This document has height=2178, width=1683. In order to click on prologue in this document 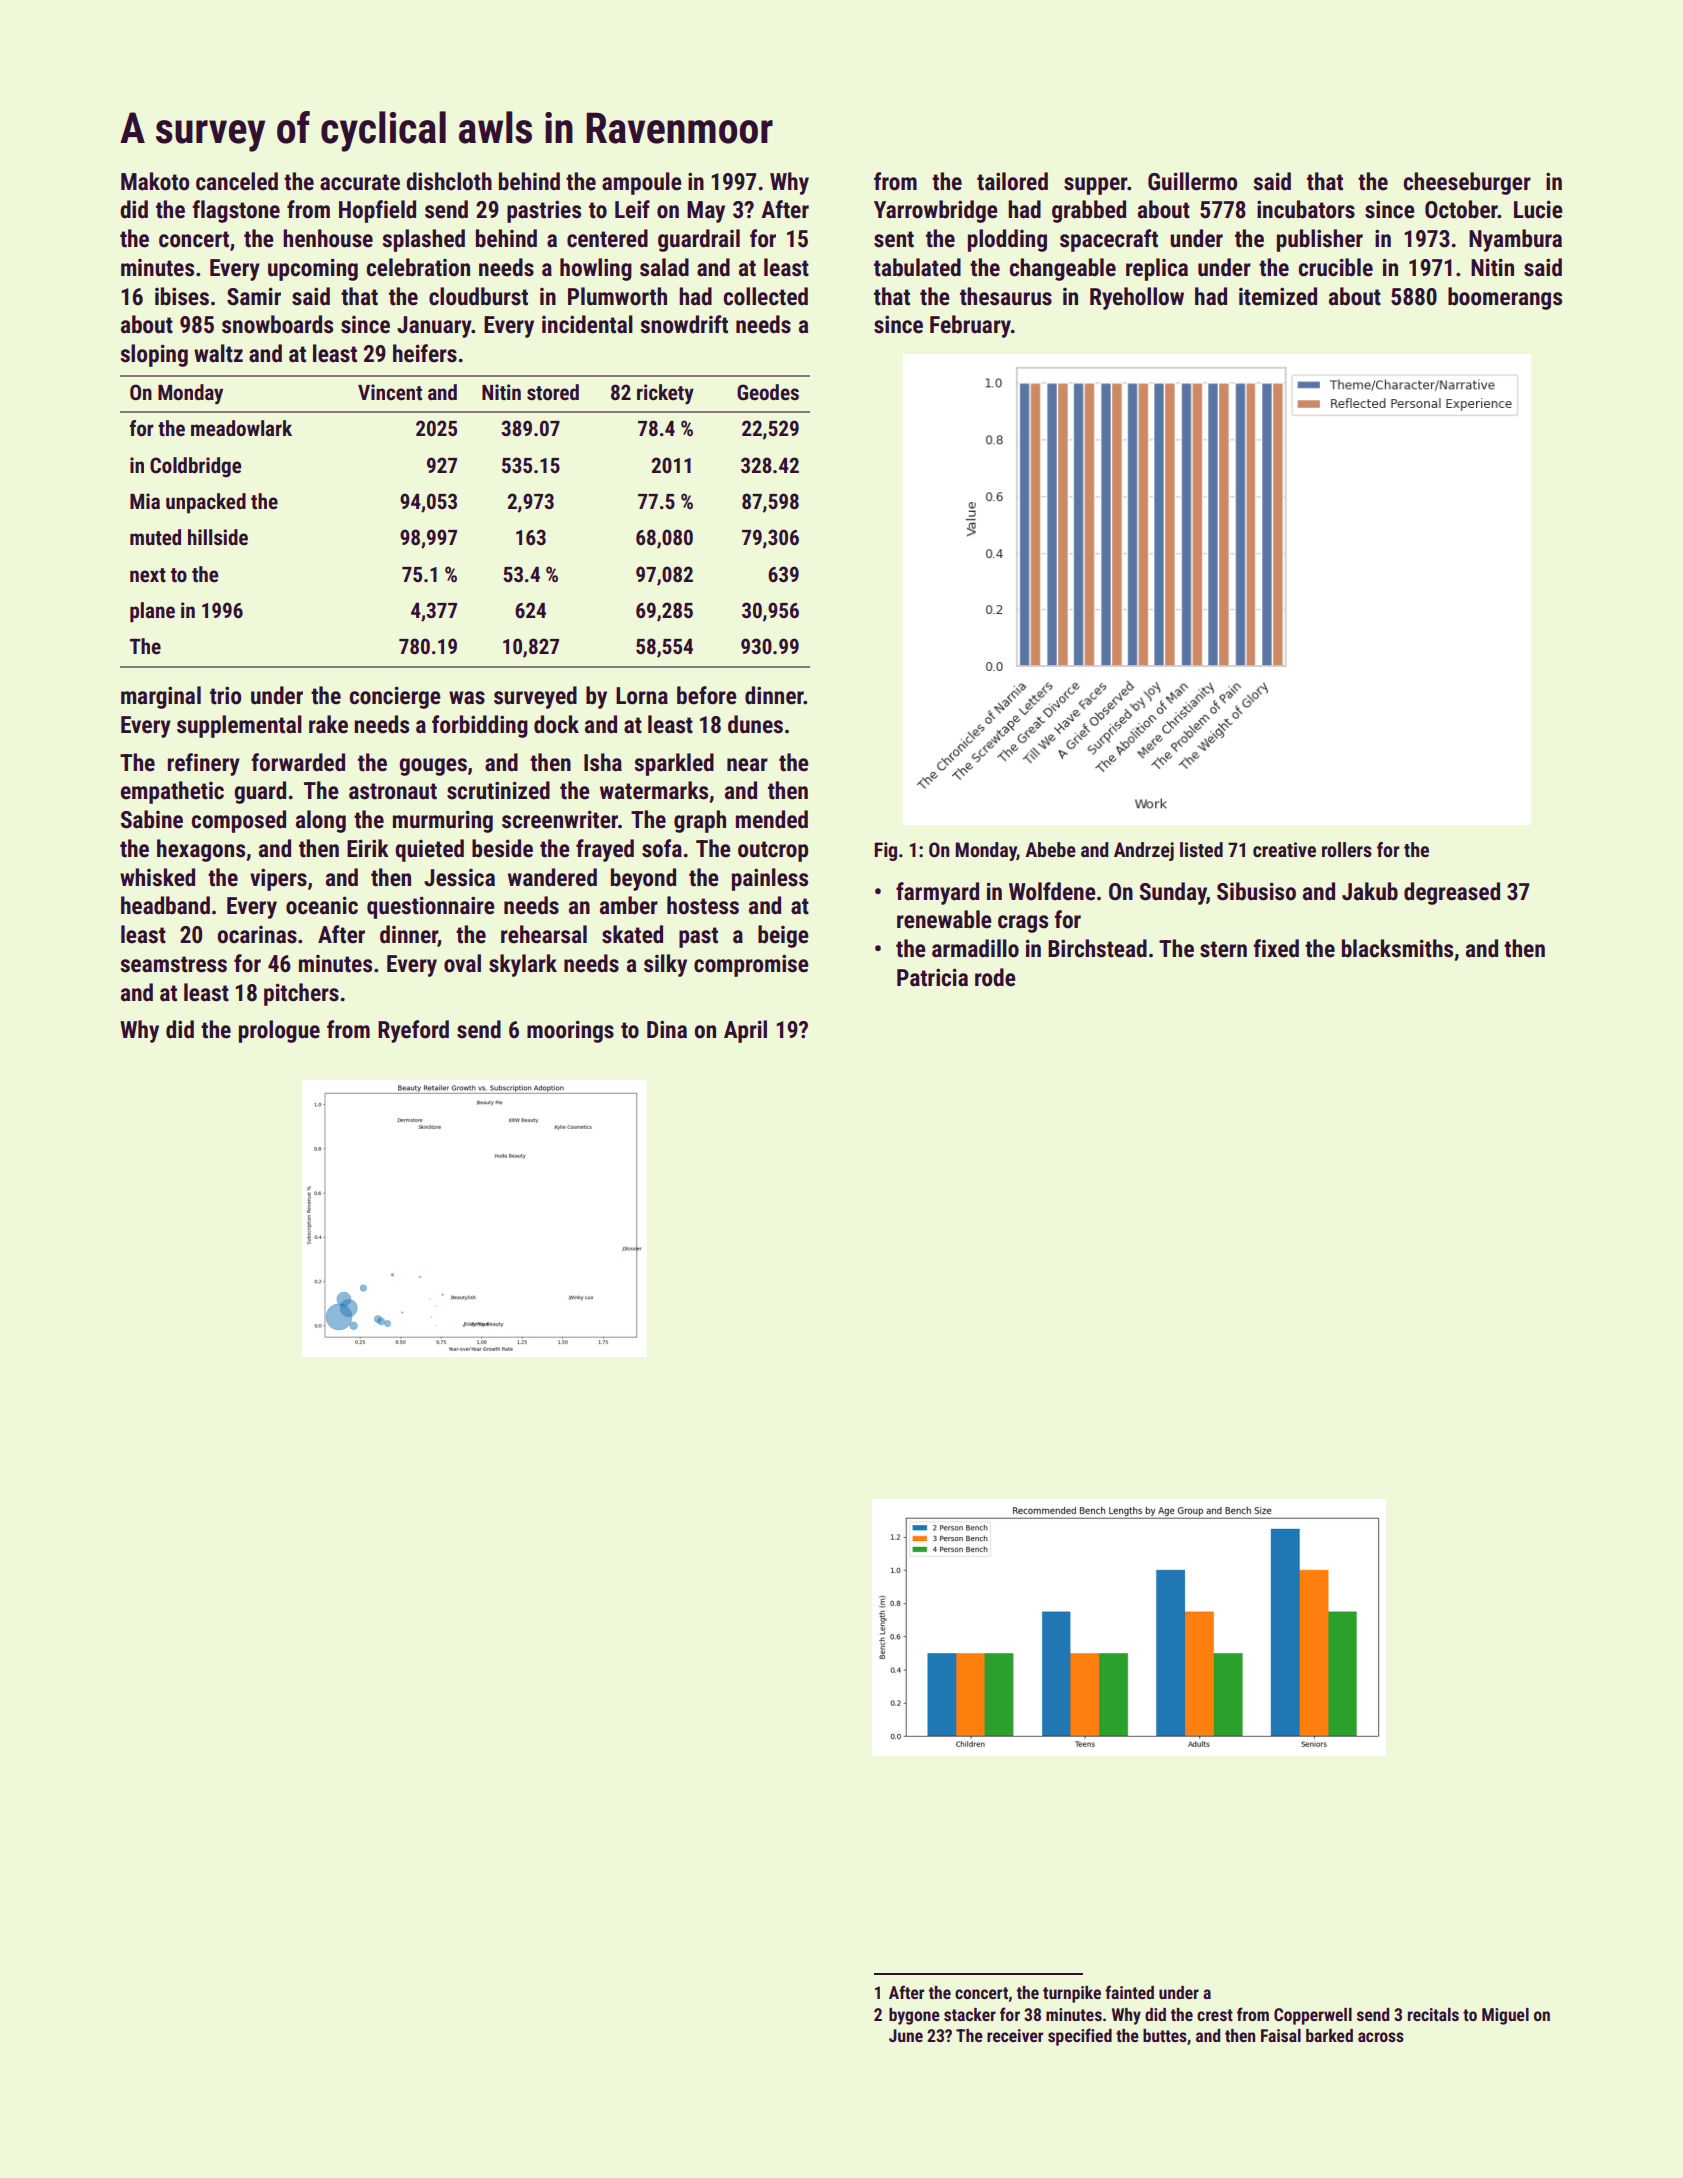, I will do `click(279, 1031)`.
